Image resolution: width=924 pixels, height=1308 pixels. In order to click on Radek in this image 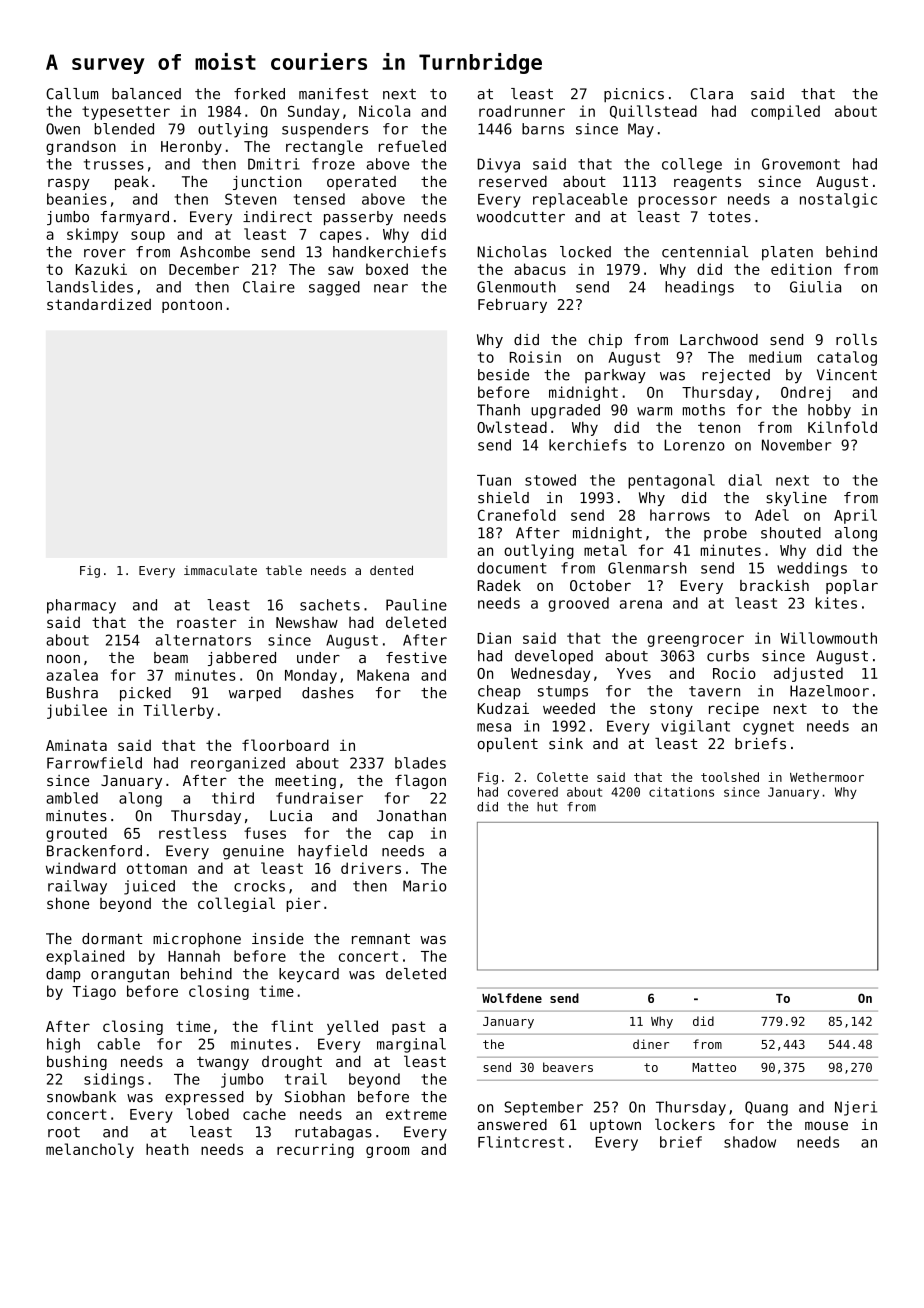, I will do `click(499, 585)`.
